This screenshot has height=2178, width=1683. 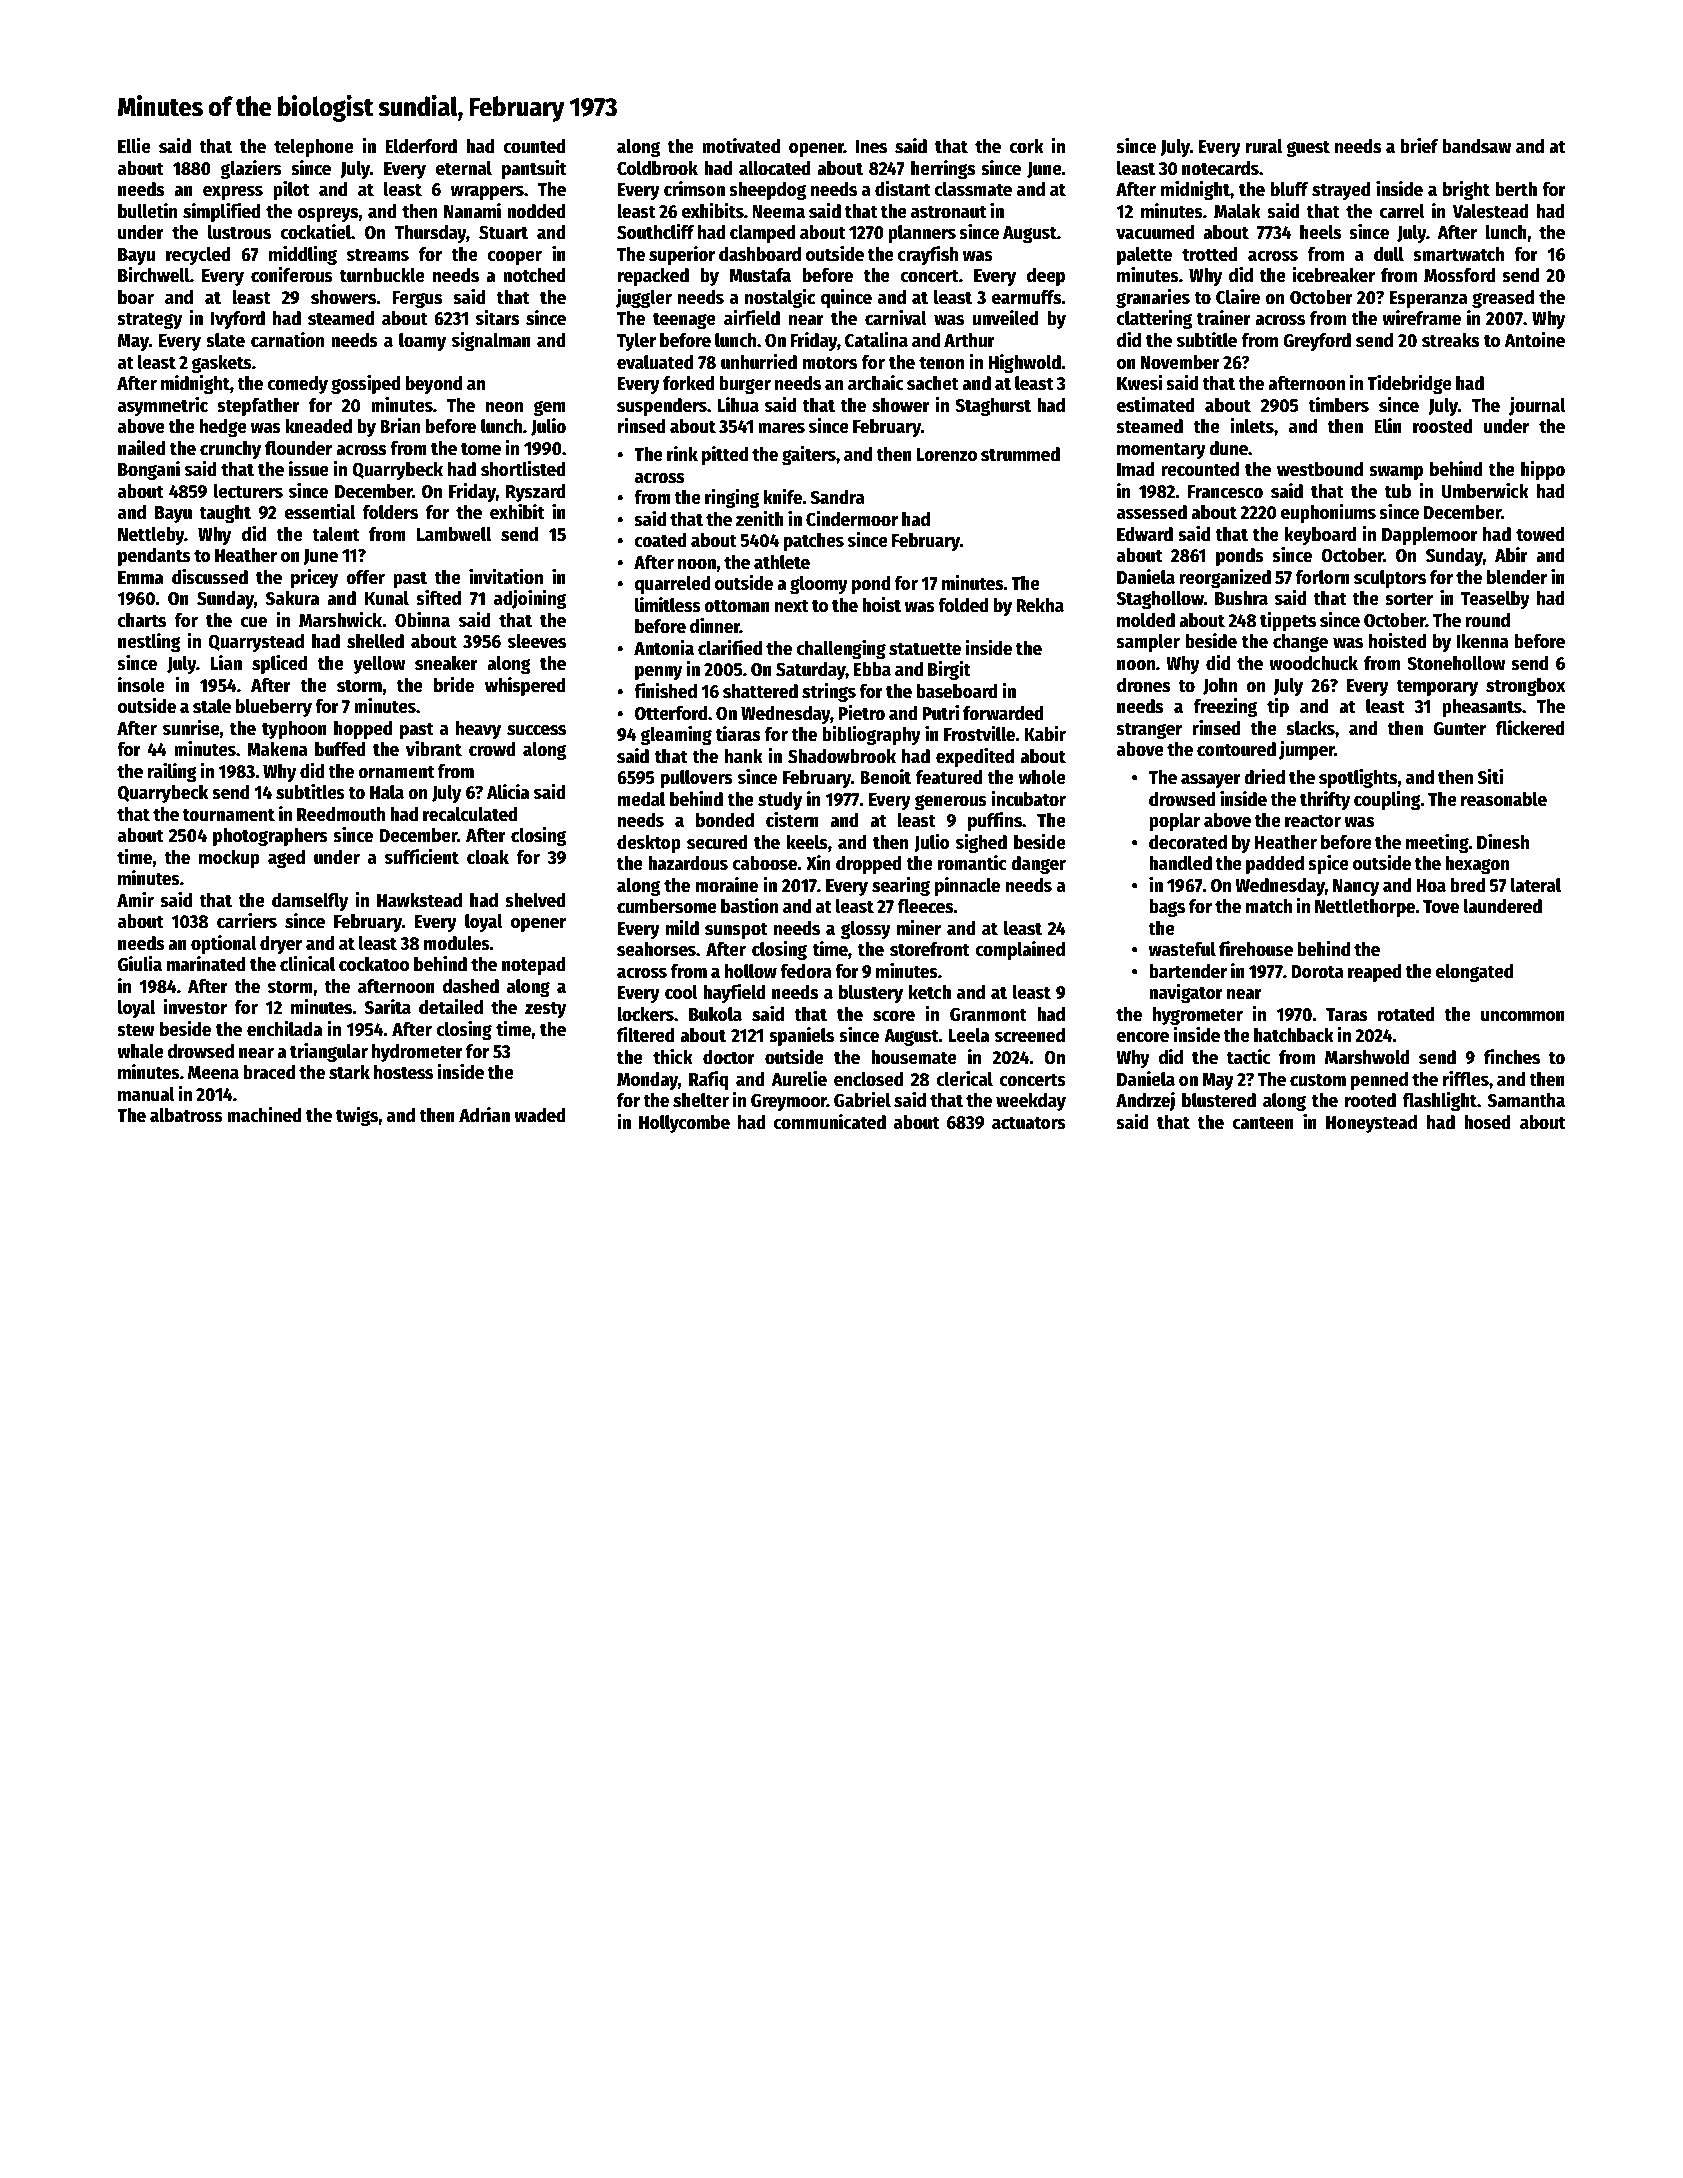 I want to click on motivated, so click(x=741, y=146).
